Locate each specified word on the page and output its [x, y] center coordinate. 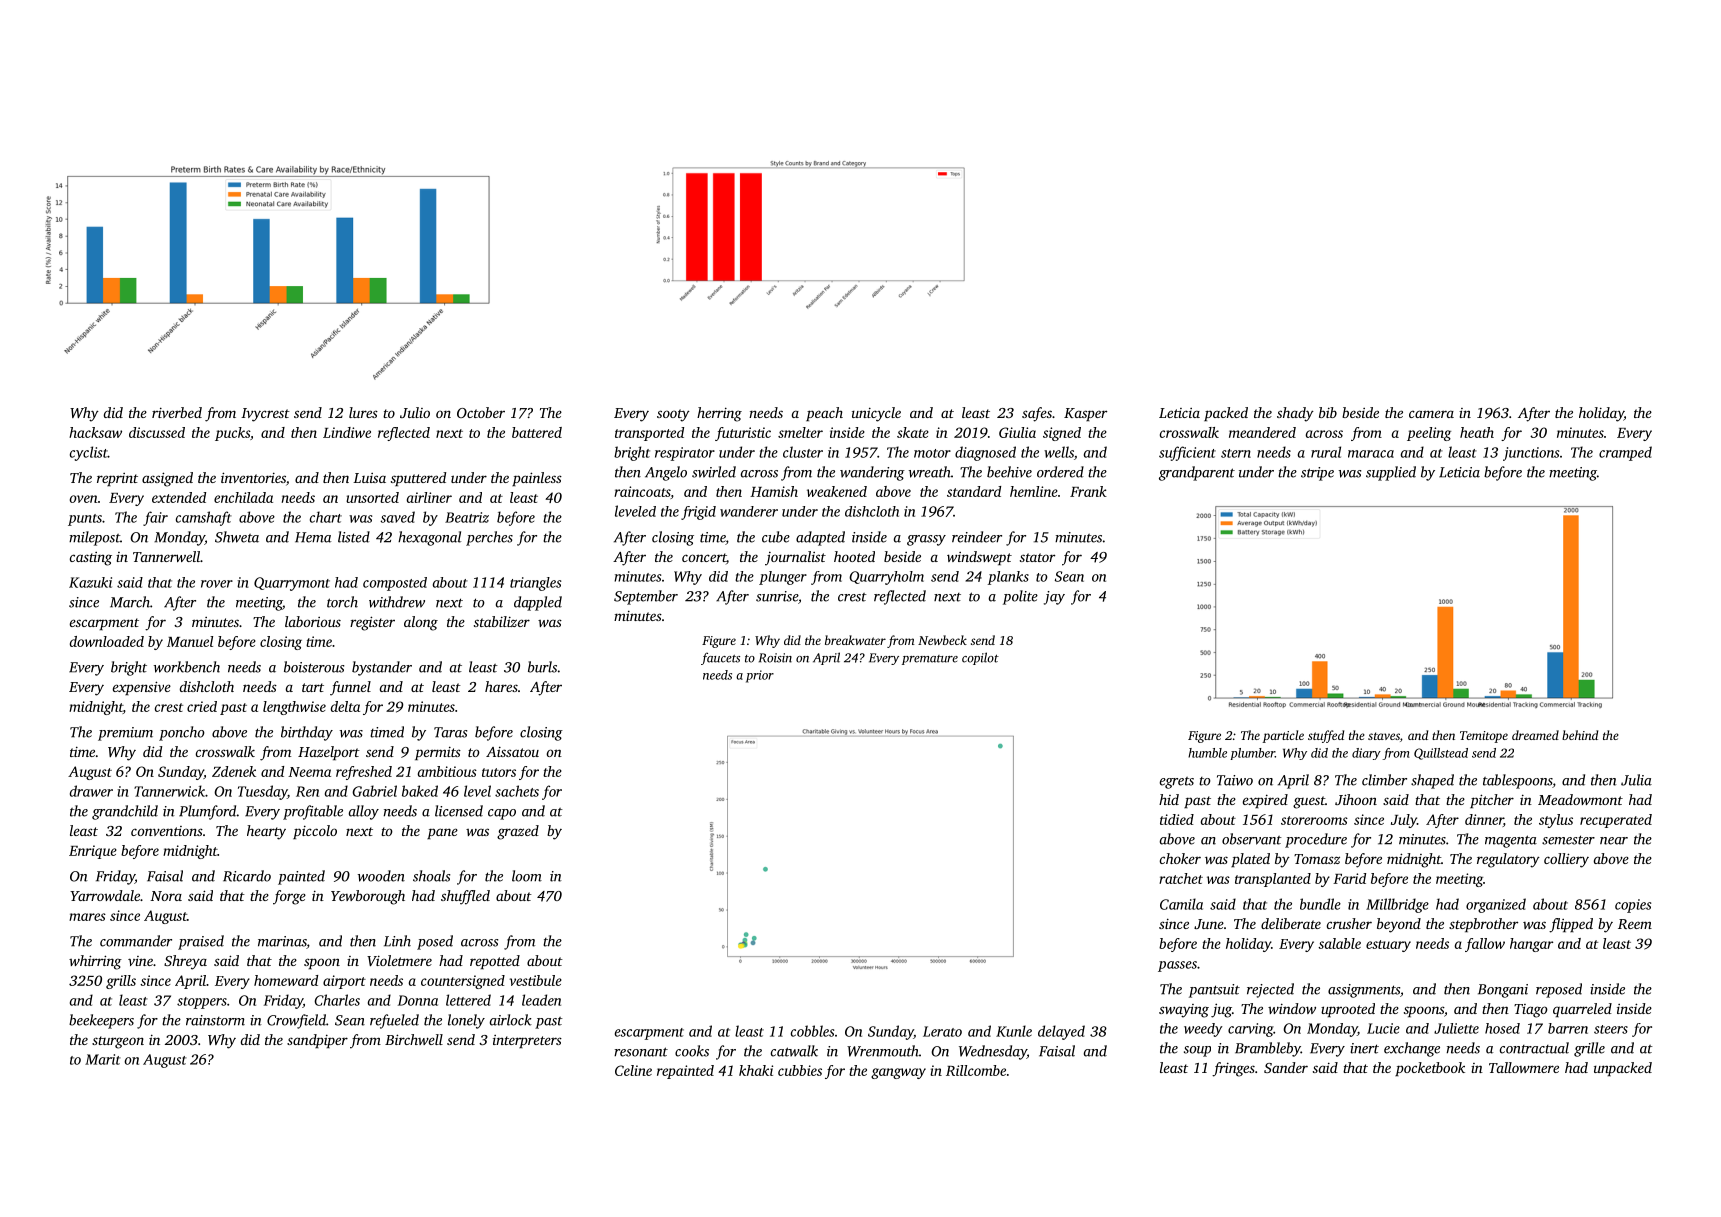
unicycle [876, 414]
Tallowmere [1524, 1067]
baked [420, 791]
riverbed [177, 412]
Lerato [942, 1031]
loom [527, 876]
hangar [1531, 945]
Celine [633, 1070]
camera [1431, 414]
